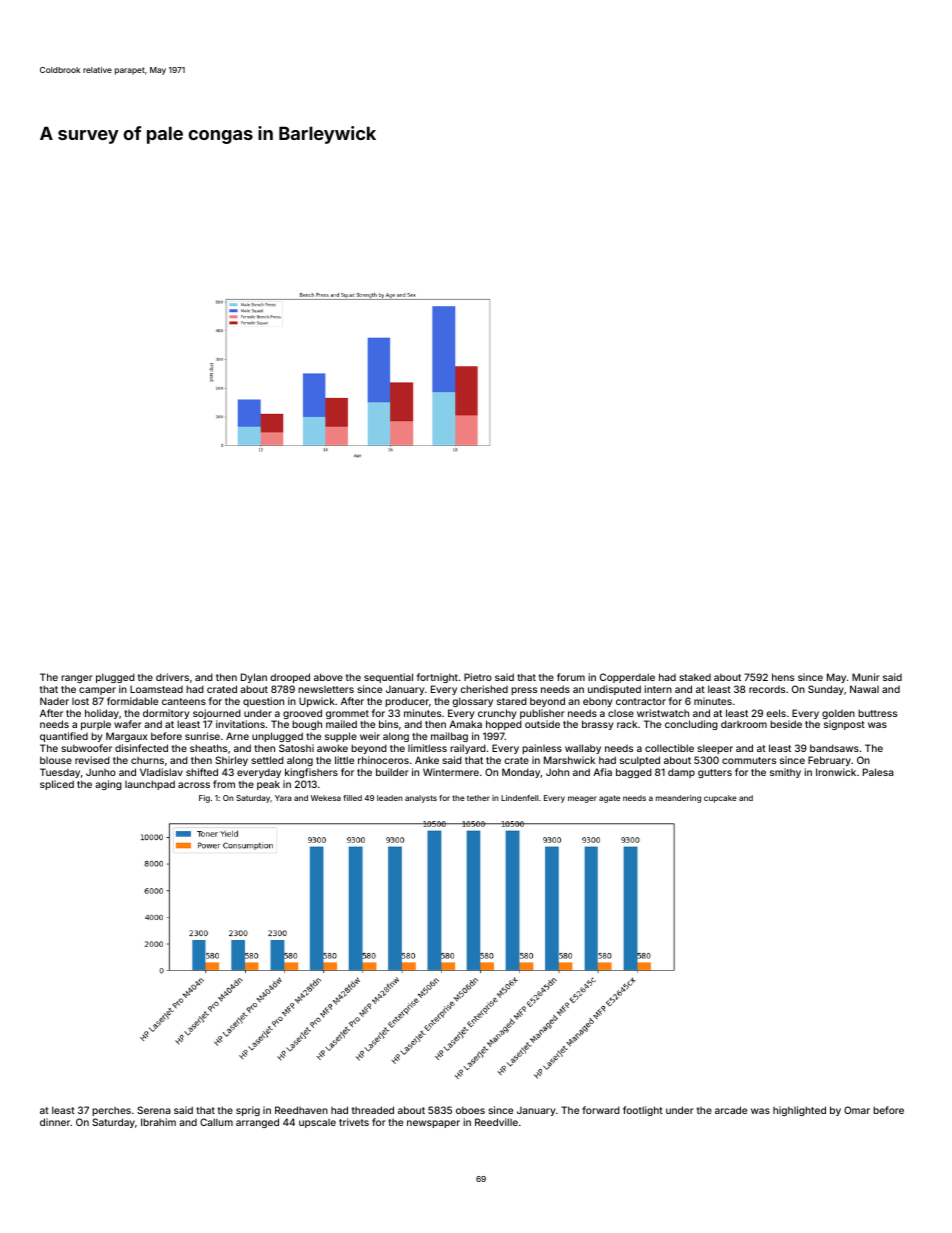 Image resolution: width=952 pixels, height=1233 pixels. Describe the element at coordinates (470, 1110) in the screenshot. I see `oboes` at that location.
